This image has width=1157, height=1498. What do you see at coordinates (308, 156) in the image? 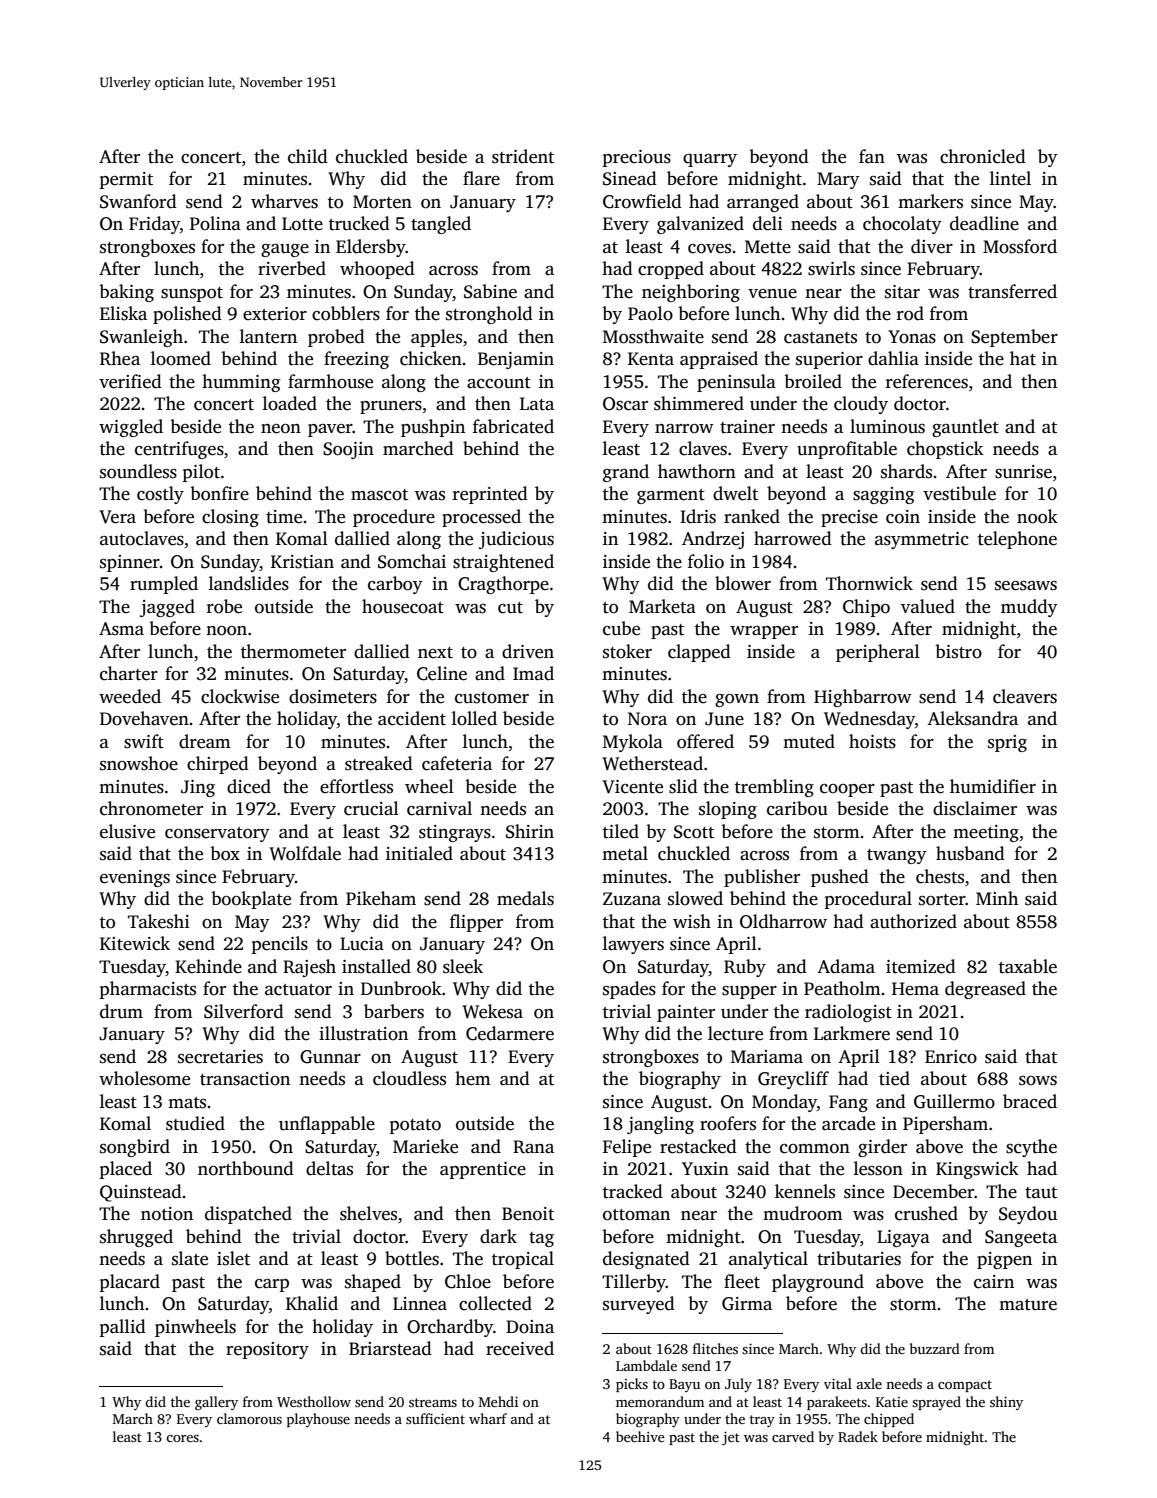
I see `child` at bounding box center [308, 156].
